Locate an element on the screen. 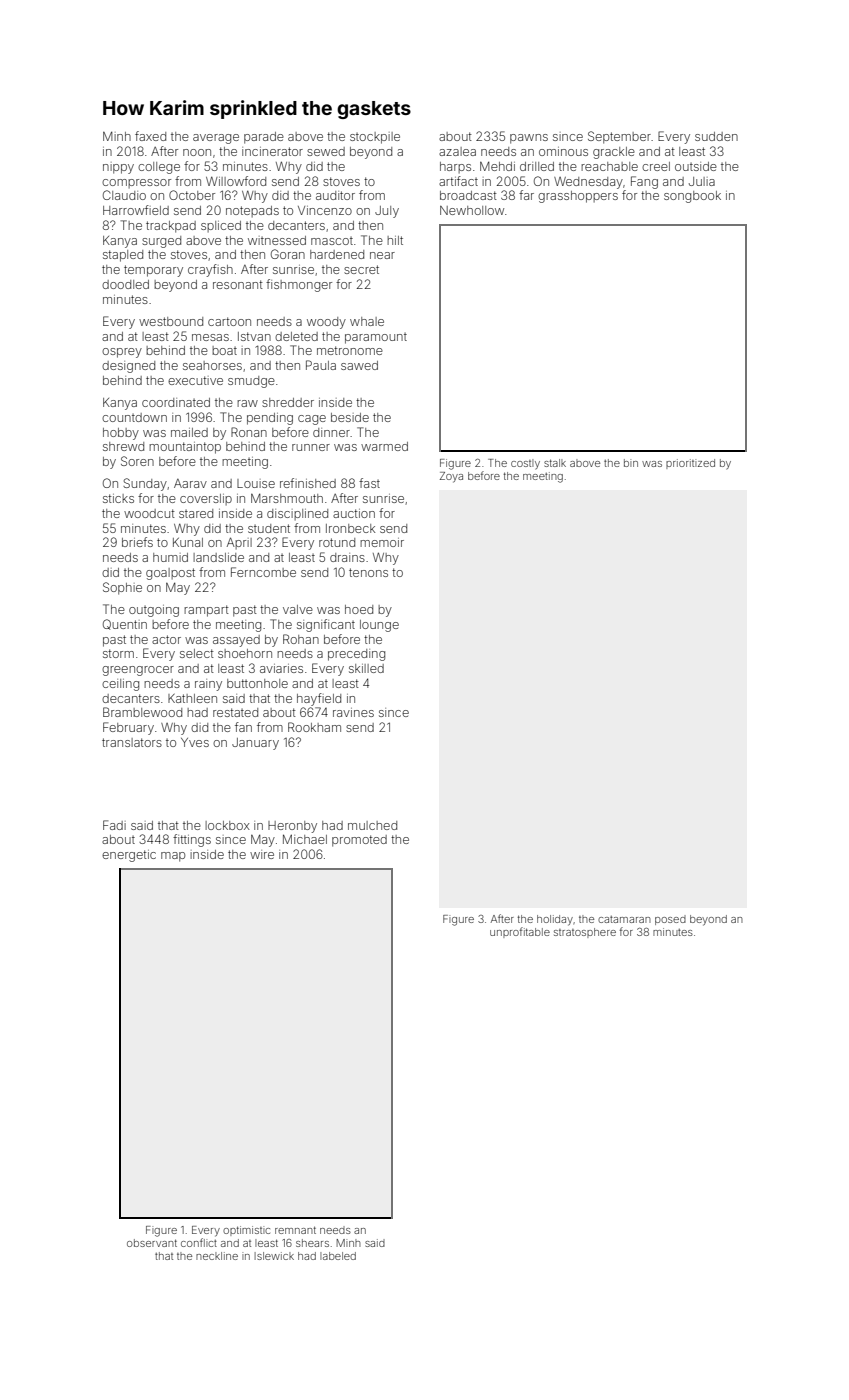 This screenshot has width=849, height=1400. faxed is located at coordinates (150, 136).
